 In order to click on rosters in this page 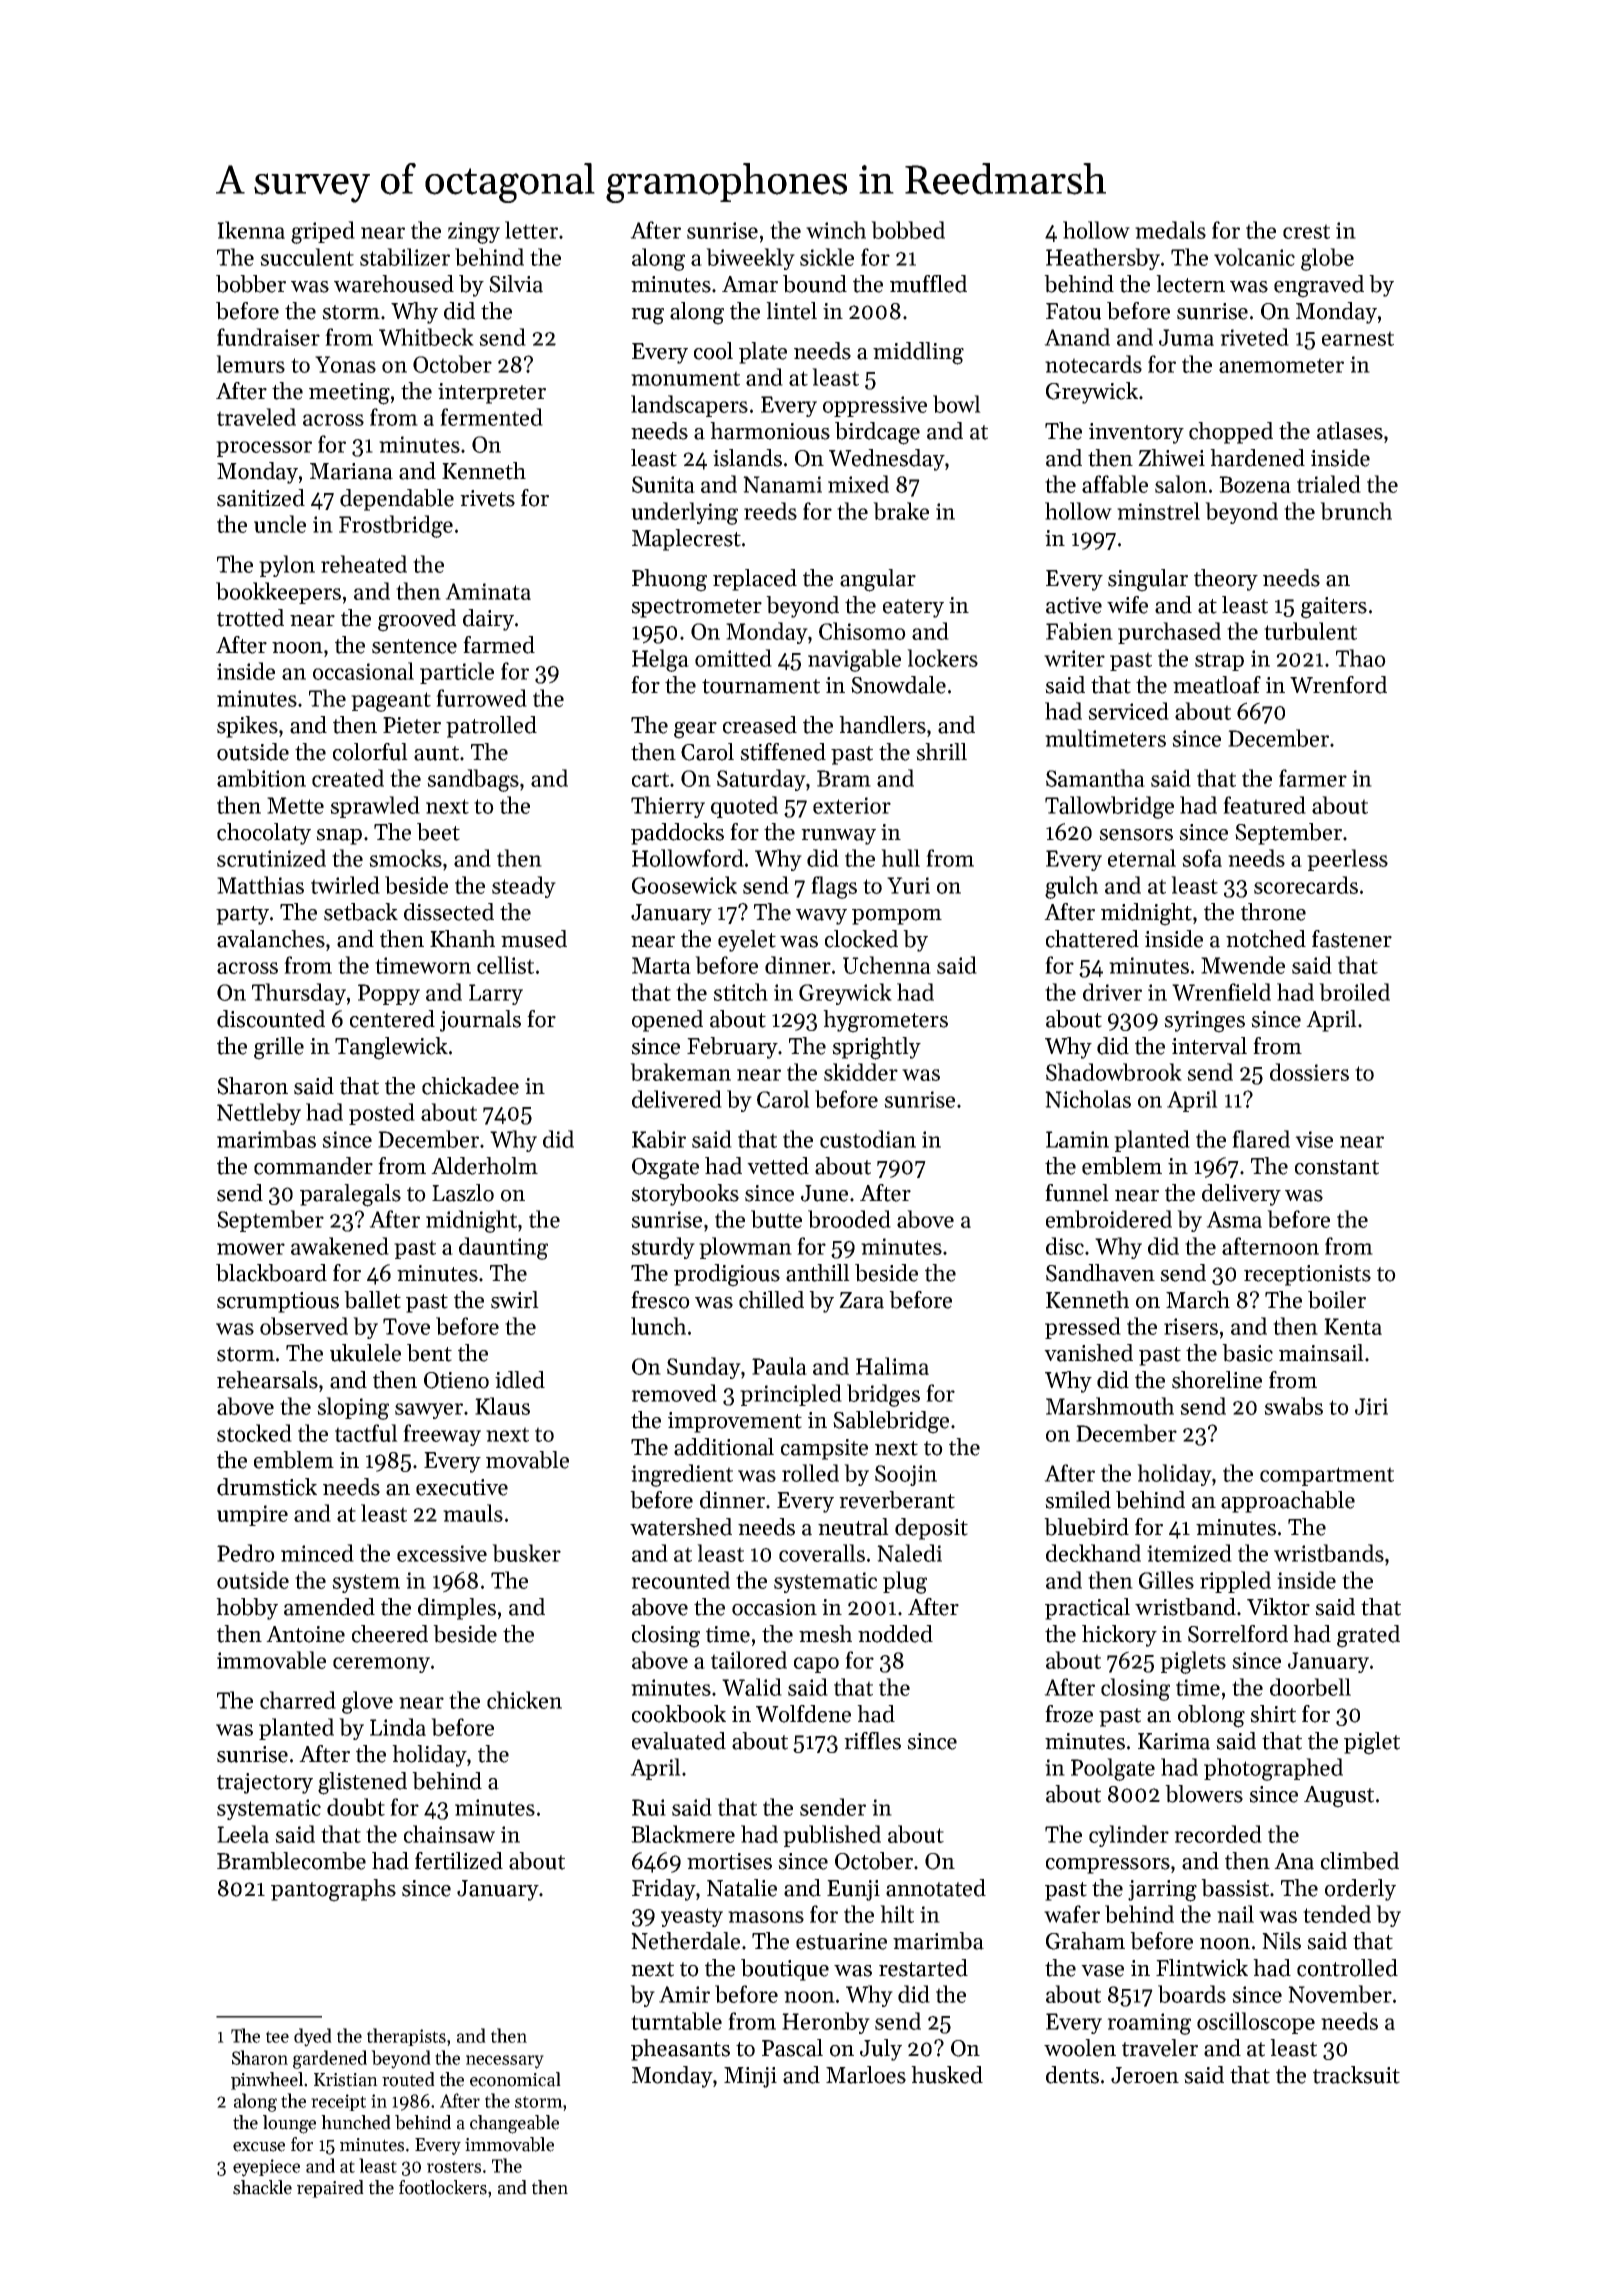, I will do `click(454, 2167)`.
